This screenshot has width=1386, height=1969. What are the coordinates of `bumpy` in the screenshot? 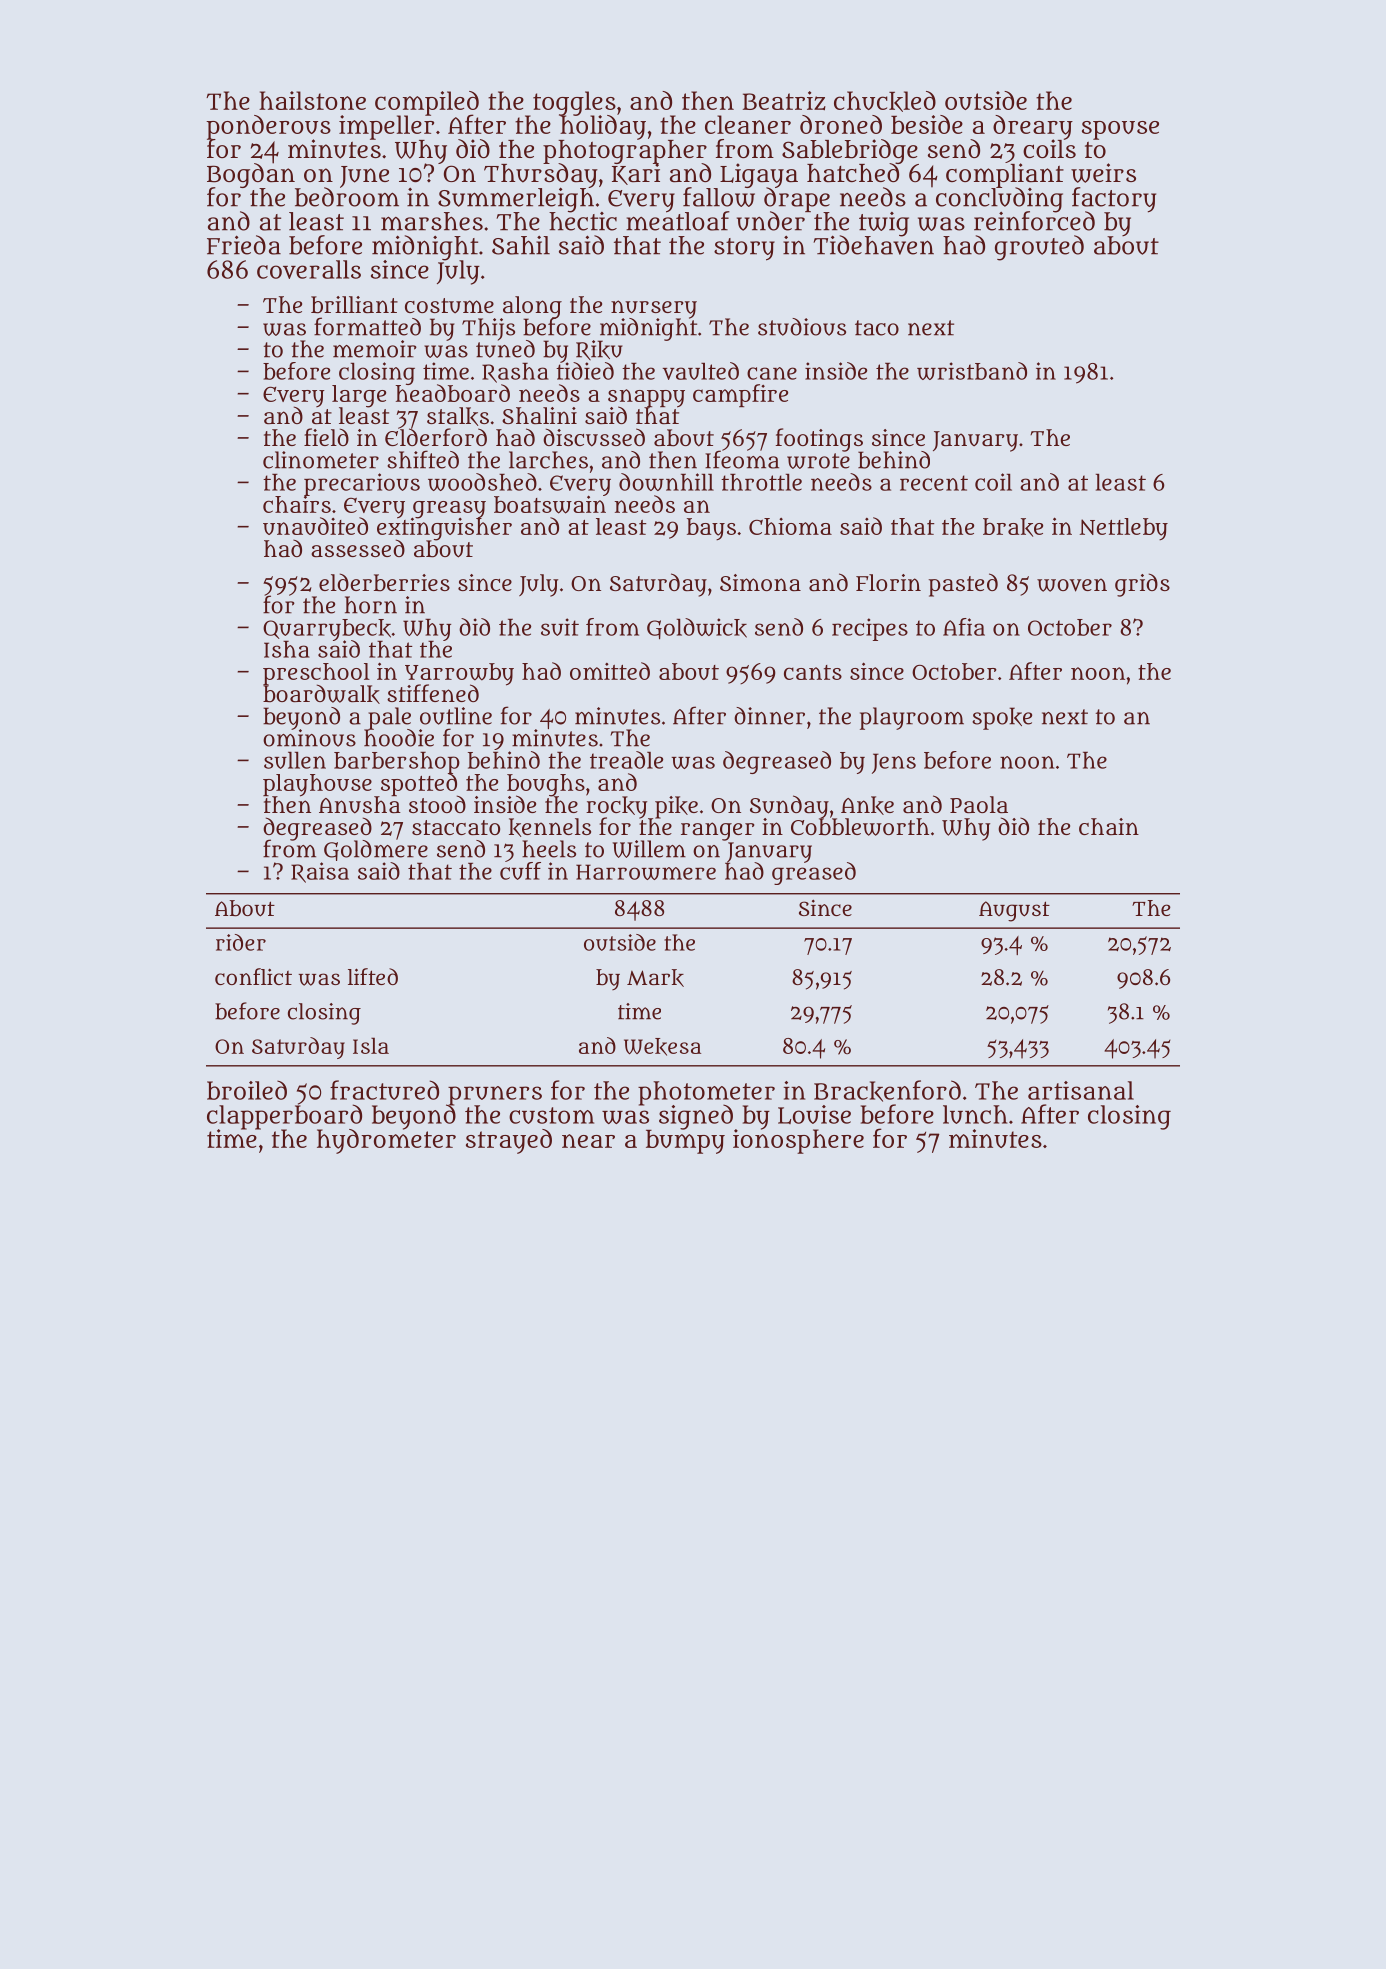 It's located at (685, 1142).
